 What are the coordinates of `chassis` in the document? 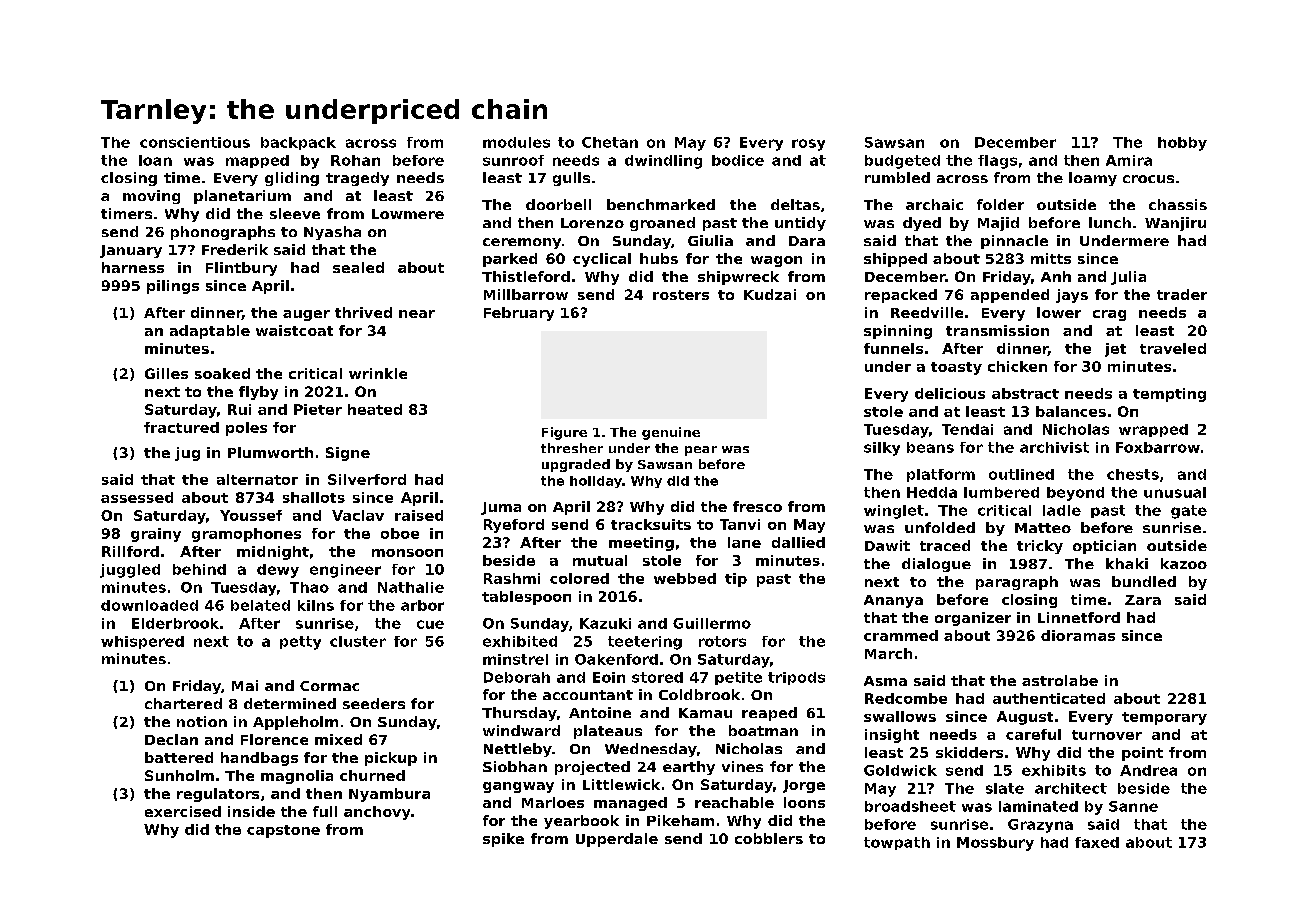 It's located at (1178, 204).
